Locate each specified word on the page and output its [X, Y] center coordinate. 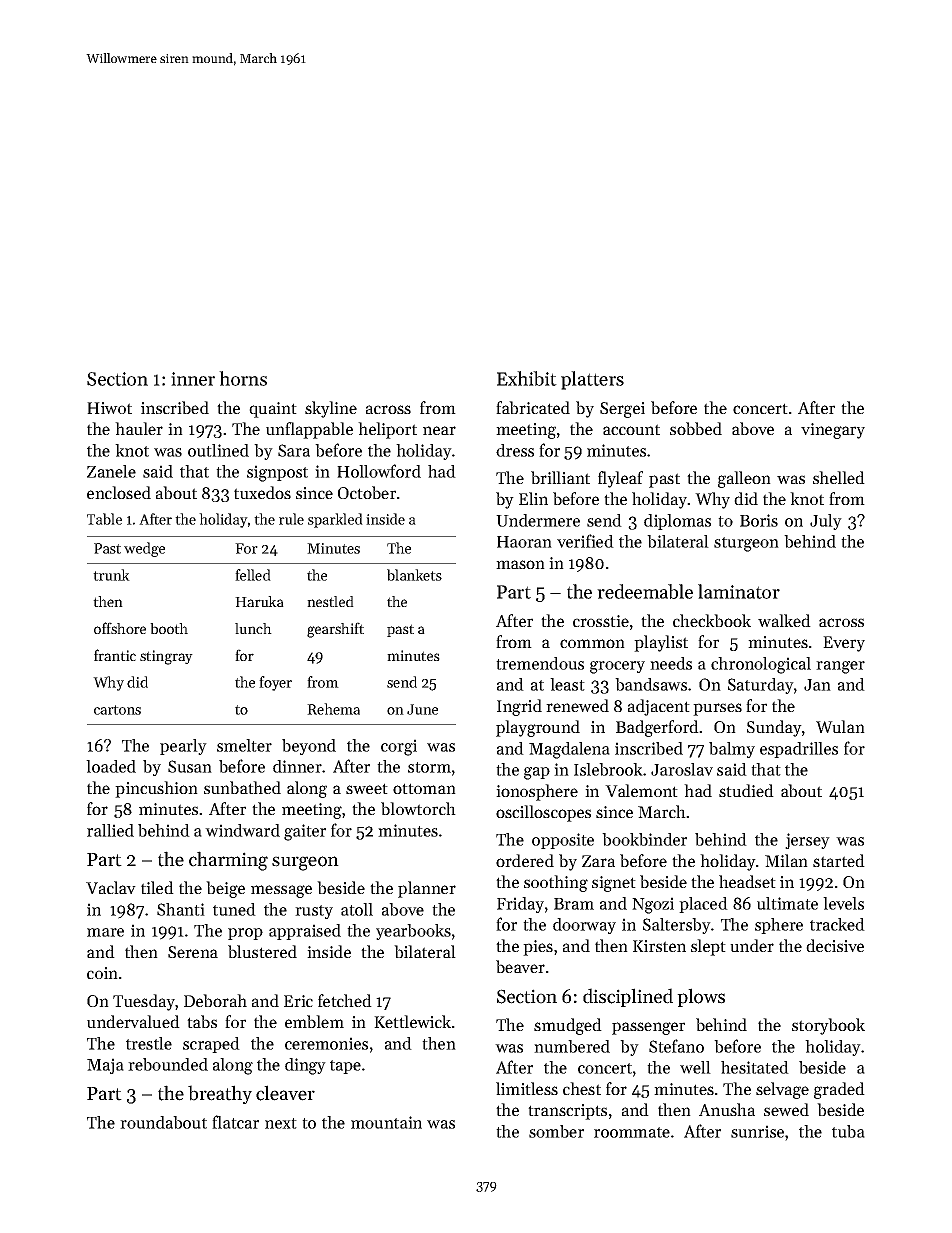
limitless [527, 1088]
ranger [840, 667]
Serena [193, 952]
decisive [835, 945]
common [592, 643]
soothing [556, 883]
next [281, 1123]
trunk [111, 575]
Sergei [622, 410]
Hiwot [109, 408]
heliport [387, 430]
